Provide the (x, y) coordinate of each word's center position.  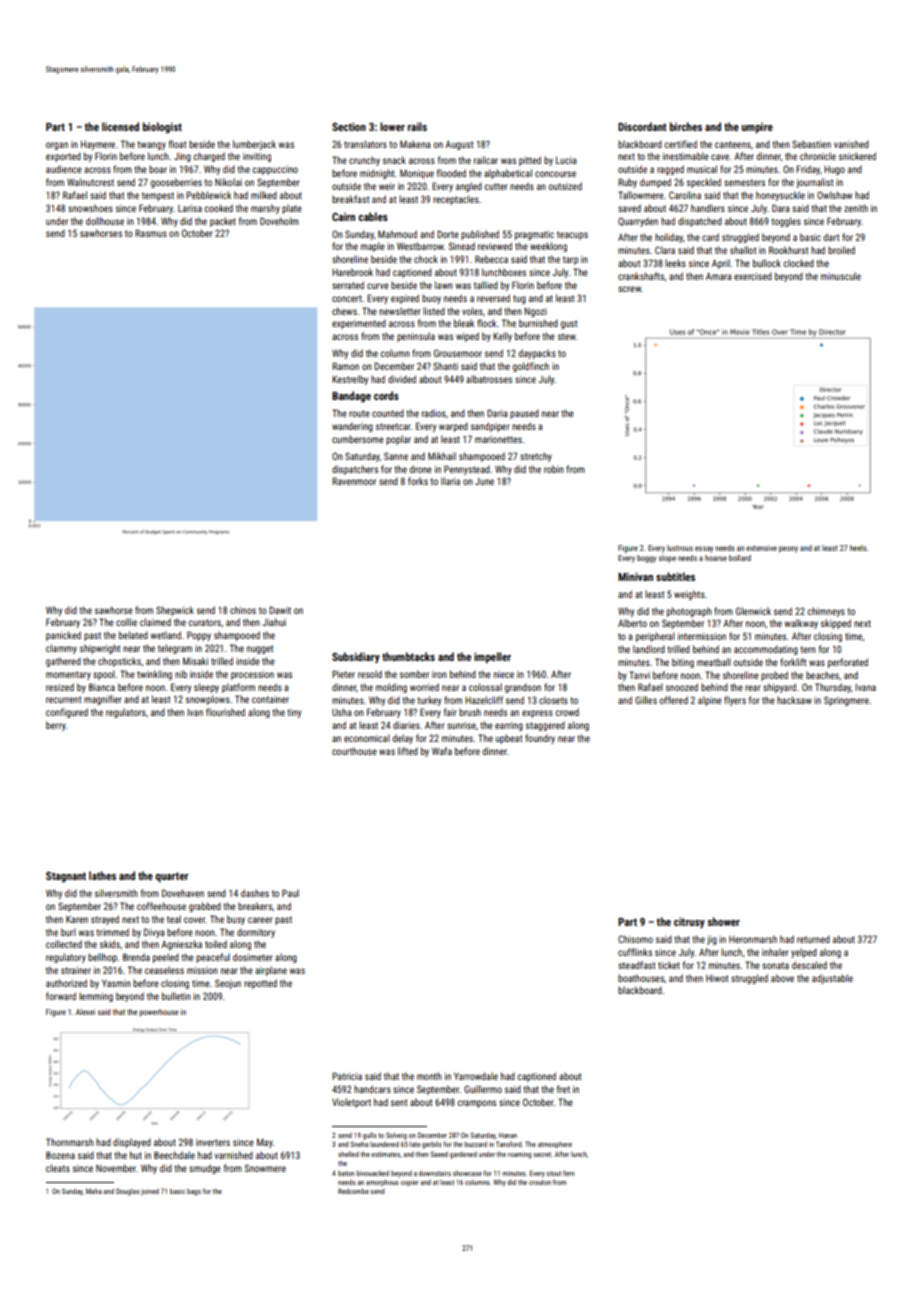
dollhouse (105, 221)
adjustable (832, 979)
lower (392, 126)
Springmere (846, 701)
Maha (94, 1191)
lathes (102, 875)
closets (553, 700)
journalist (814, 183)
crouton (540, 1182)
